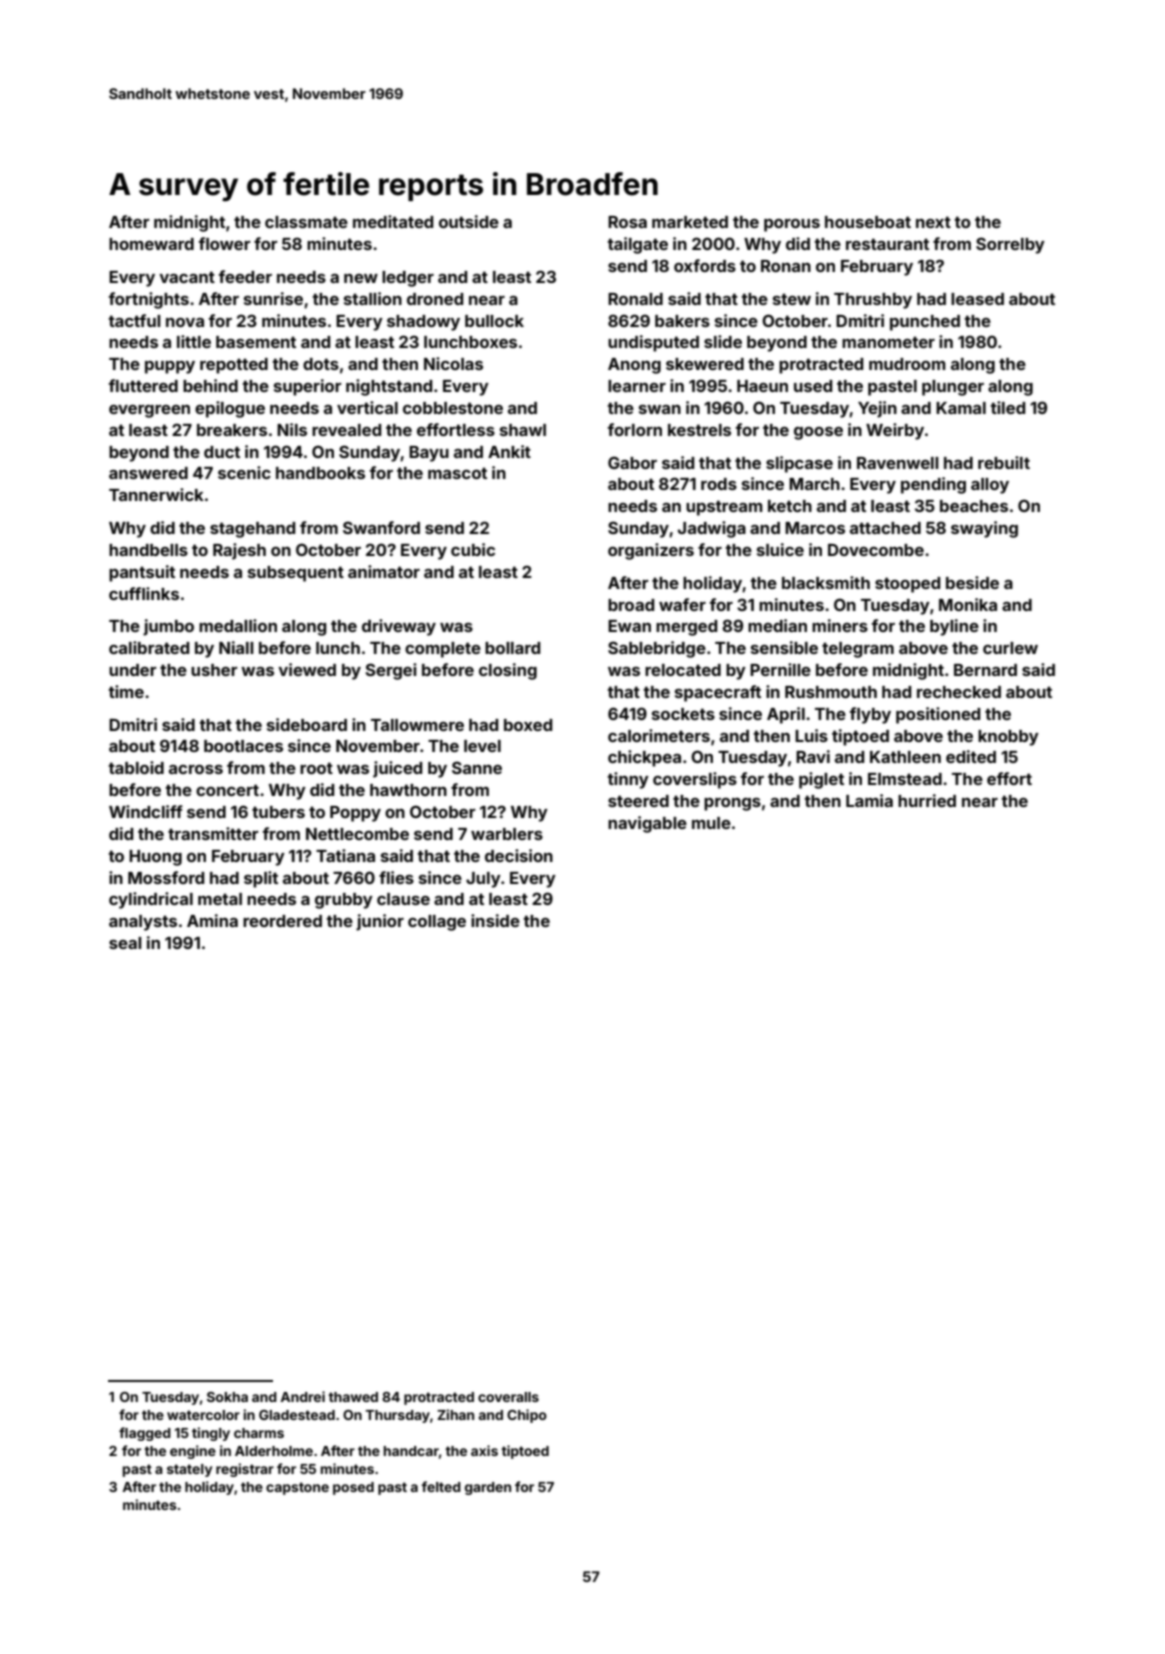 The height and width of the screenshot is (1654, 1165). I want to click on Chipo, so click(527, 1416).
